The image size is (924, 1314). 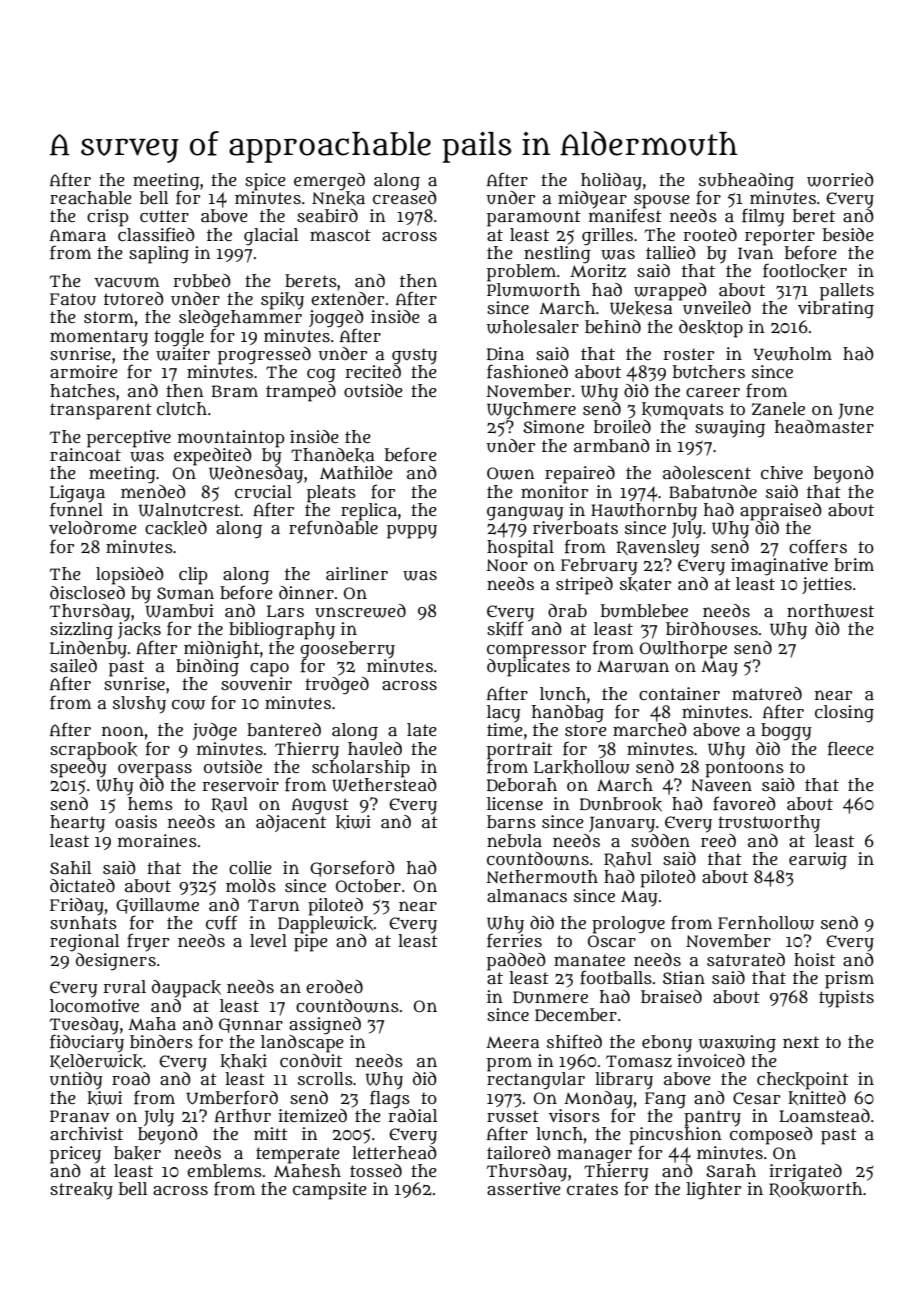 I want to click on jetties, so click(x=827, y=585).
